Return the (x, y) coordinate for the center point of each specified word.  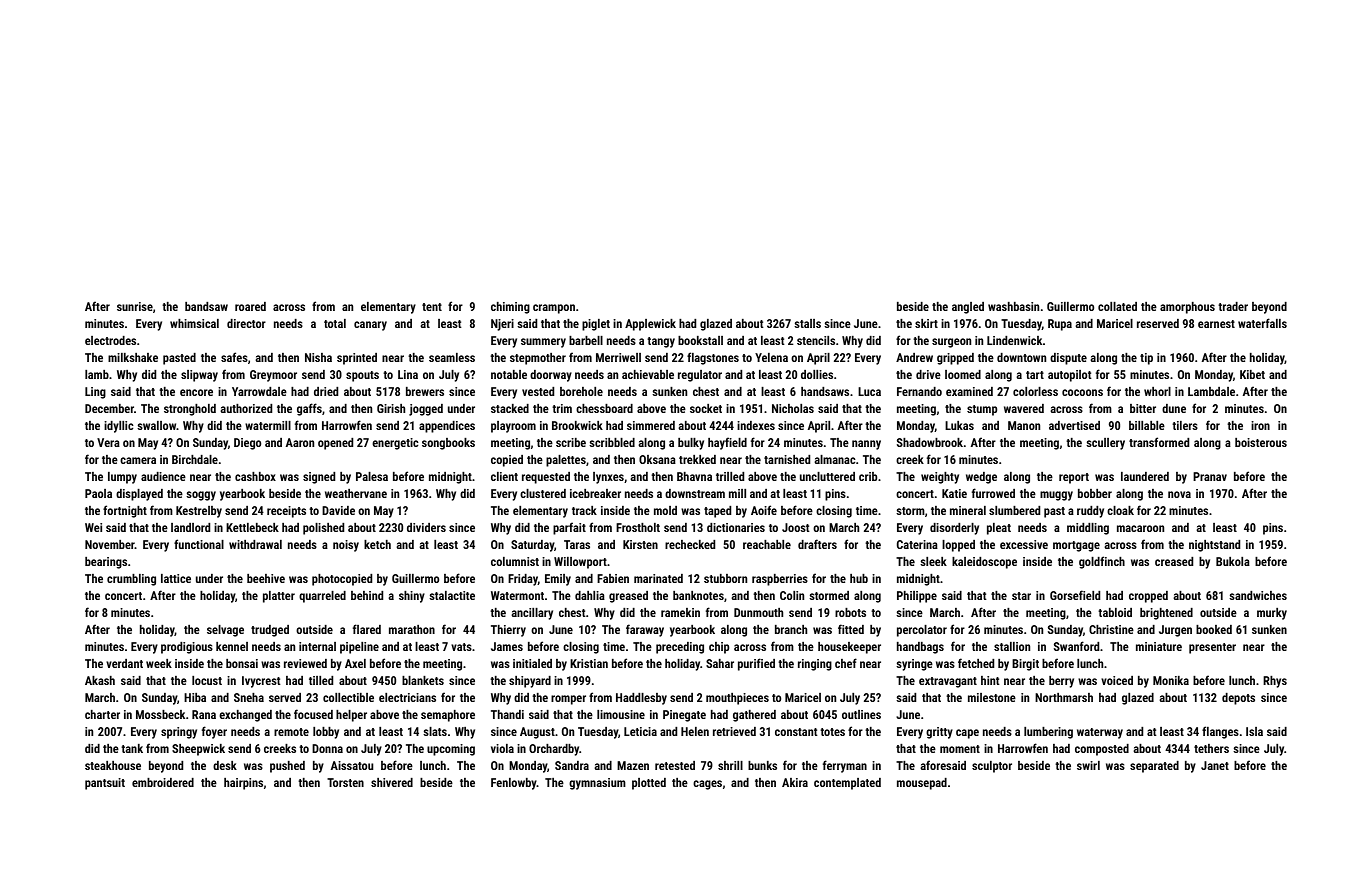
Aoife (764, 510)
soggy (201, 496)
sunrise (135, 306)
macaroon (1140, 528)
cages (707, 785)
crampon (554, 309)
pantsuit (105, 784)
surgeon (951, 343)
